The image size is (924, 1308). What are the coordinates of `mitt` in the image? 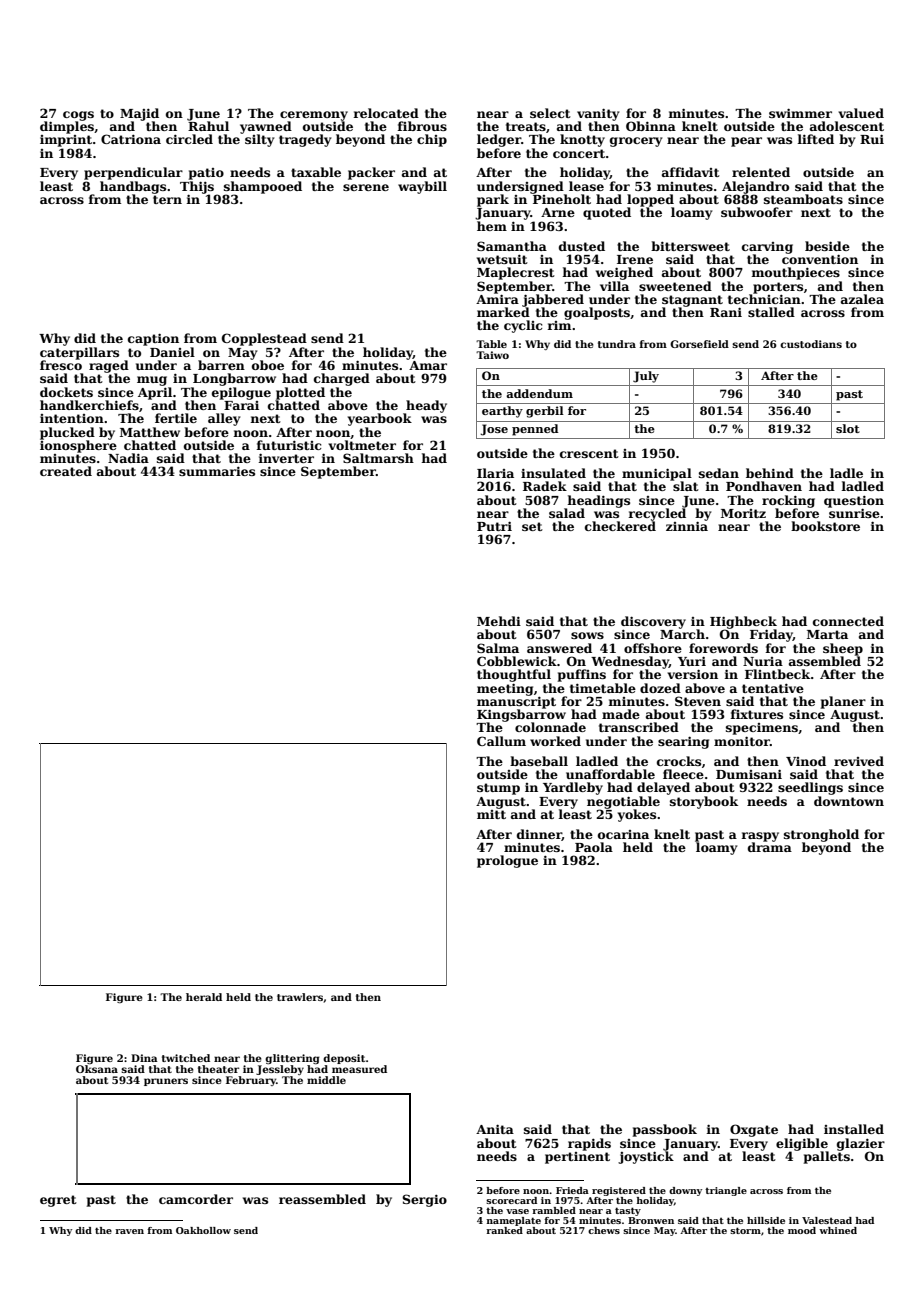 It's located at (491, 814).
